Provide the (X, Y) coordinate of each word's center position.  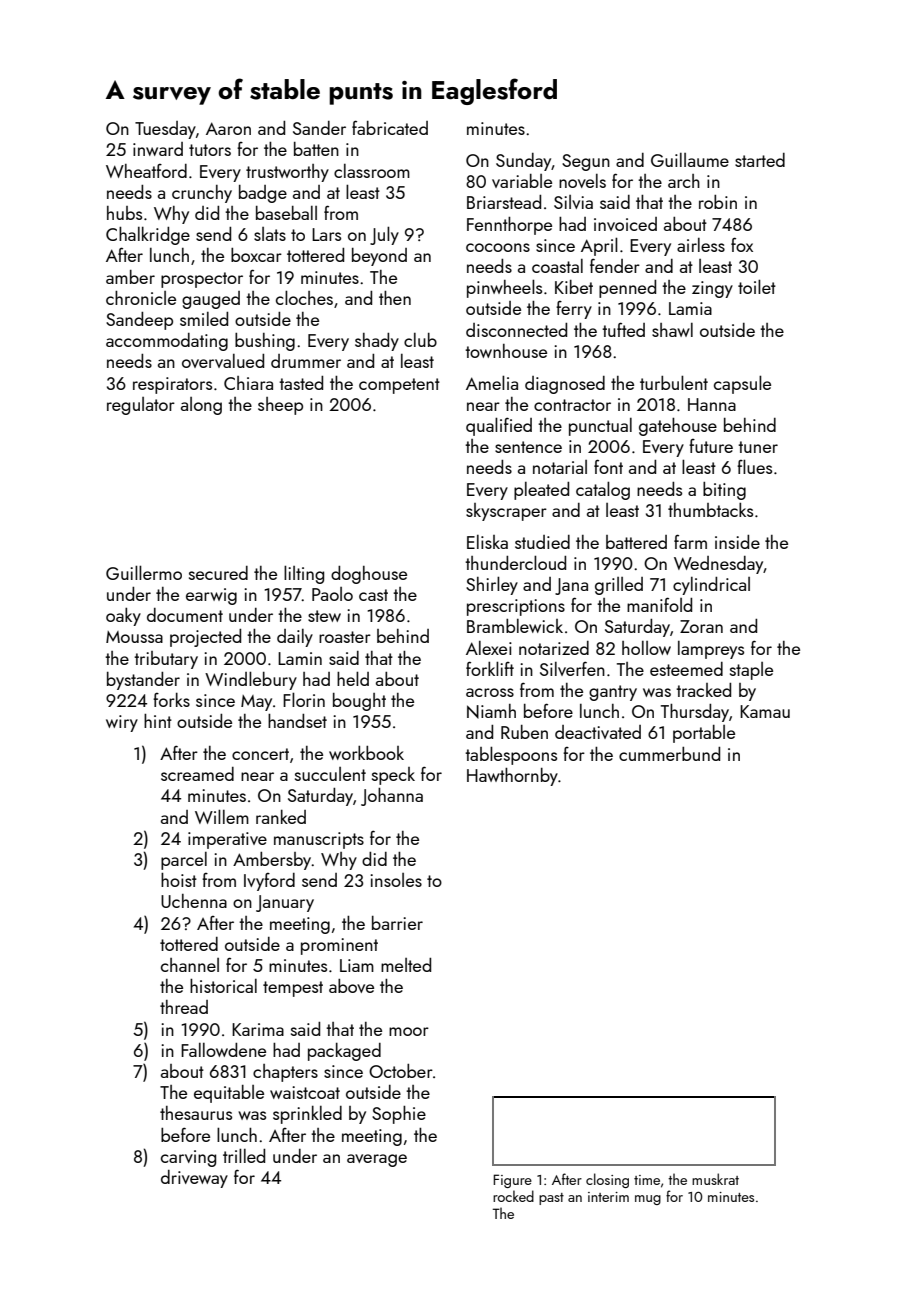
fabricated (390, 127)
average (377, 1160)
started (760, 160)
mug (648, 1200)
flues (754, 466)
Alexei (489, 648)
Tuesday (165, 130)
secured (218, 573)
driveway (194, 1179)
